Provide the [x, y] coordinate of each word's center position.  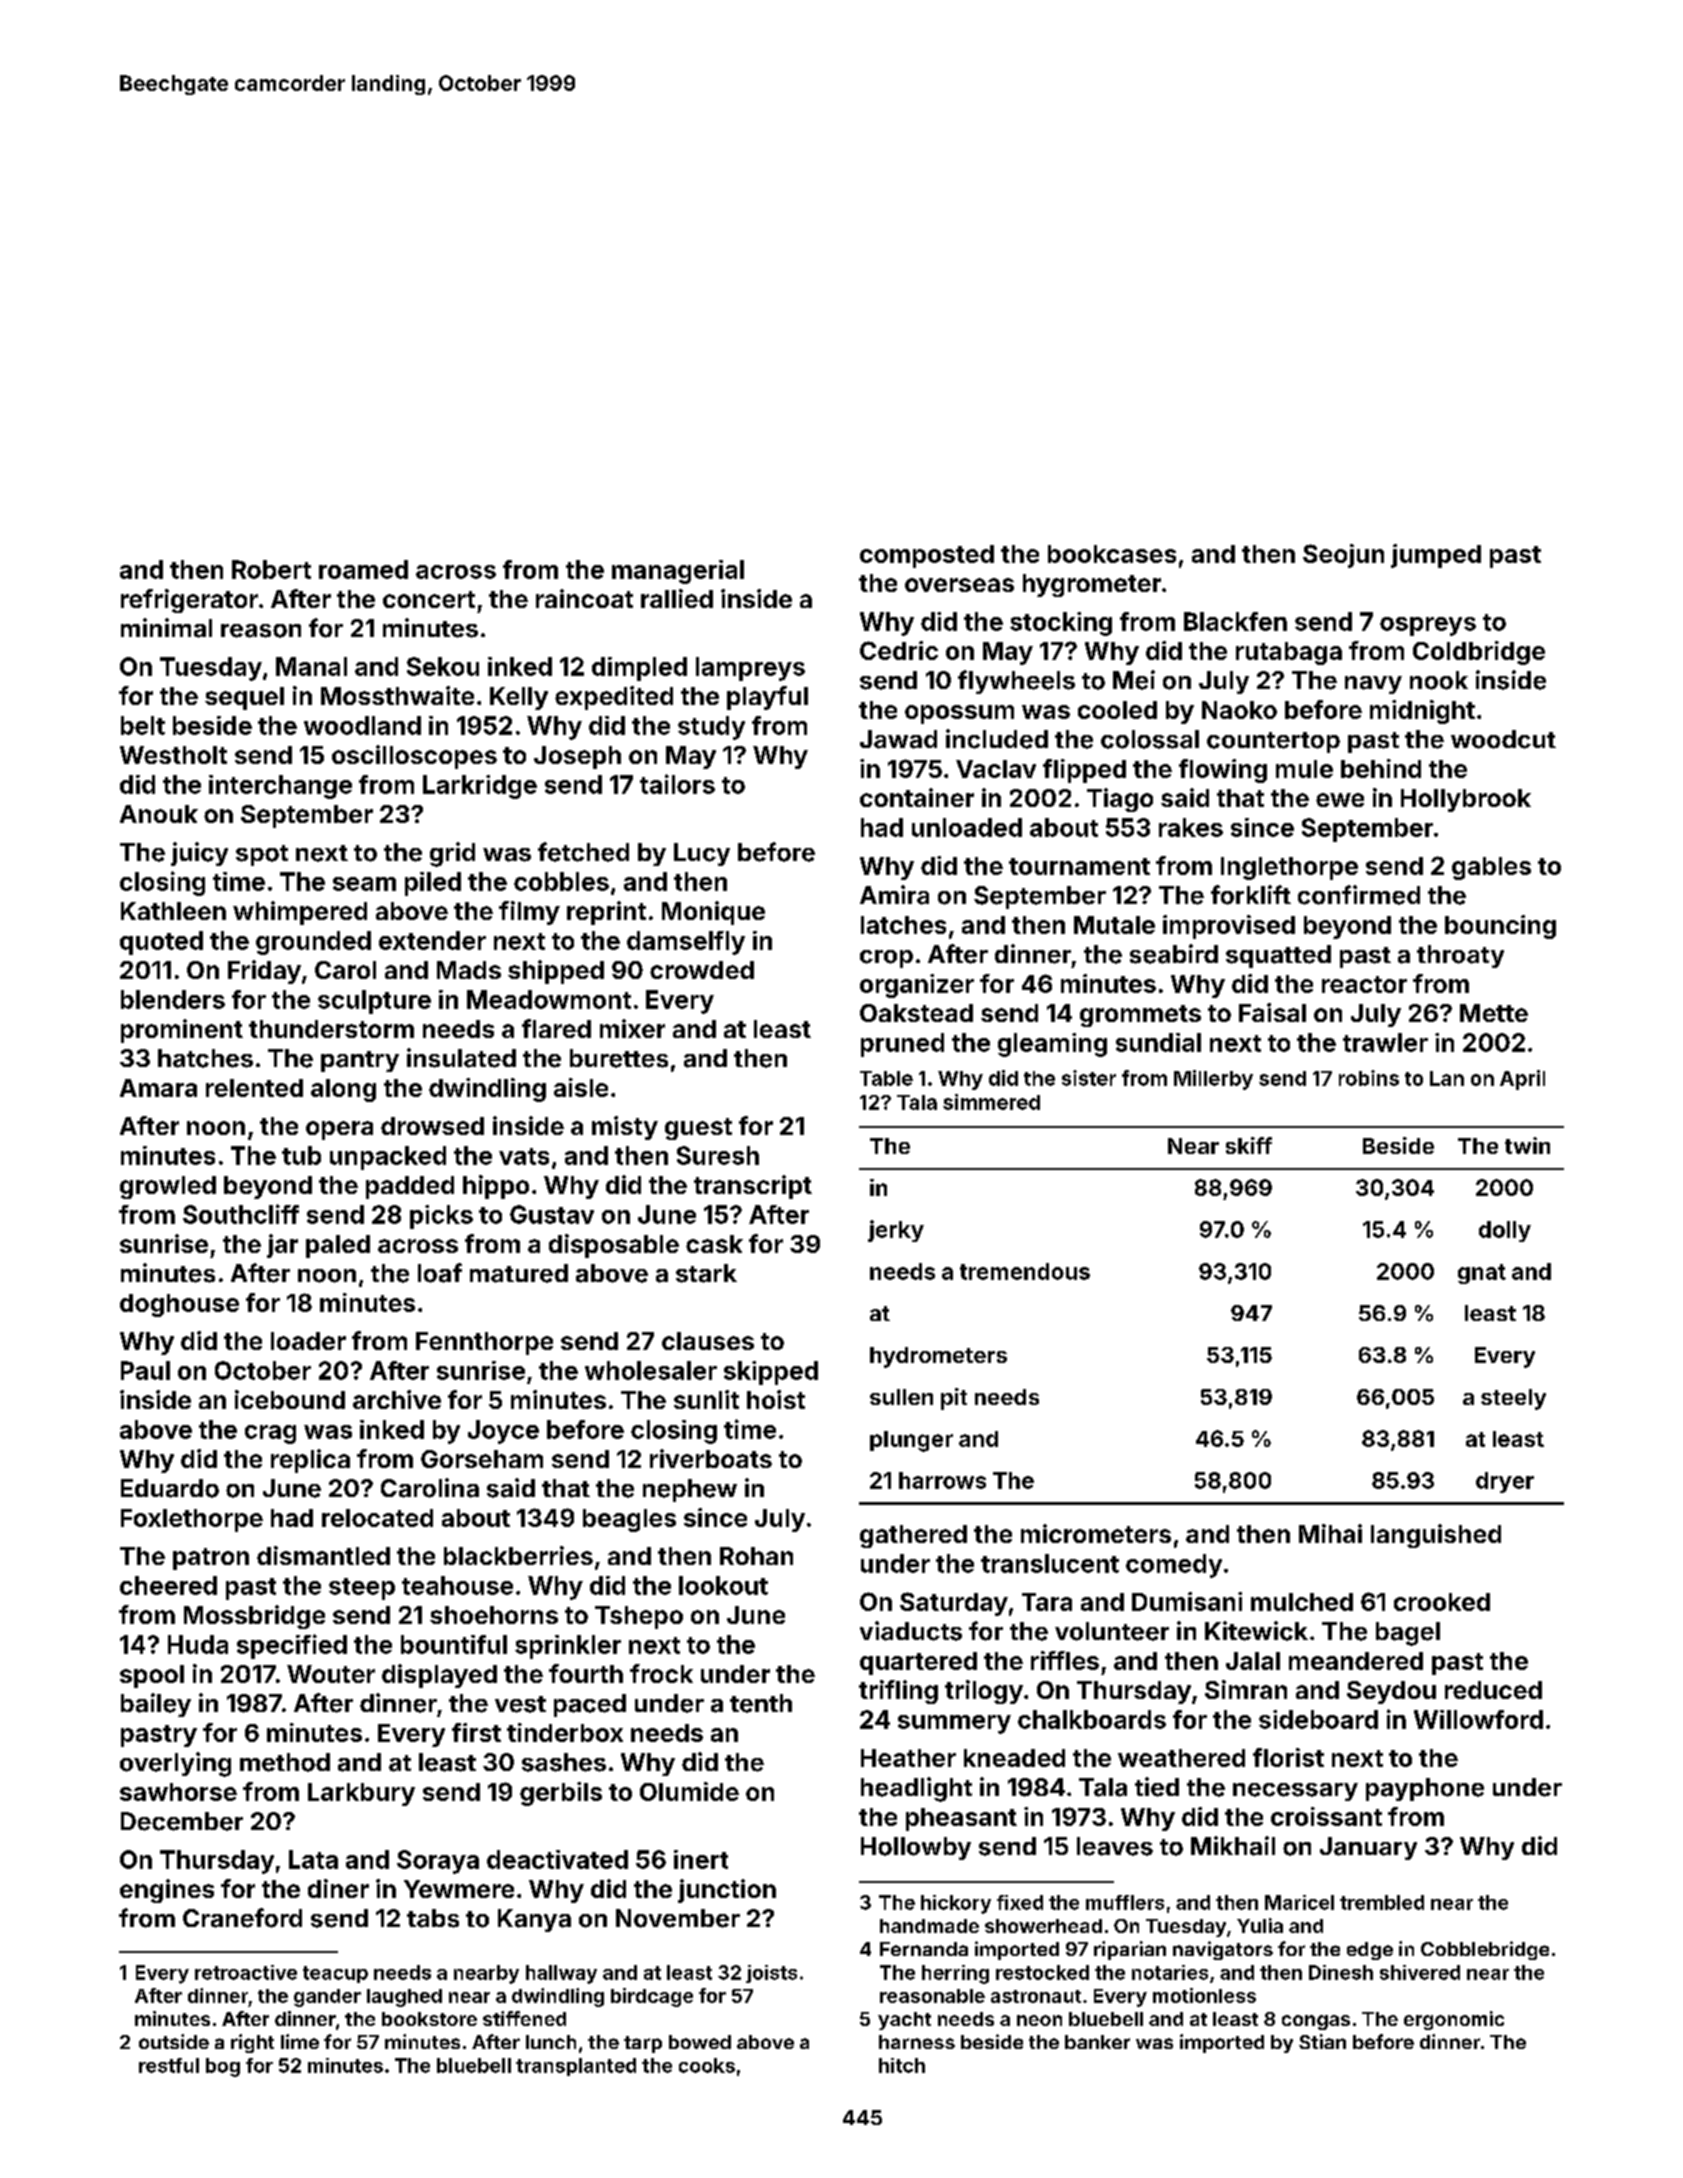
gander [327, 1998]
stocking [1061, 624]
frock [661, 1673]
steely [1513, 1399]
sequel [244, 698]
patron [211, 1559]
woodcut [1503, 739]
